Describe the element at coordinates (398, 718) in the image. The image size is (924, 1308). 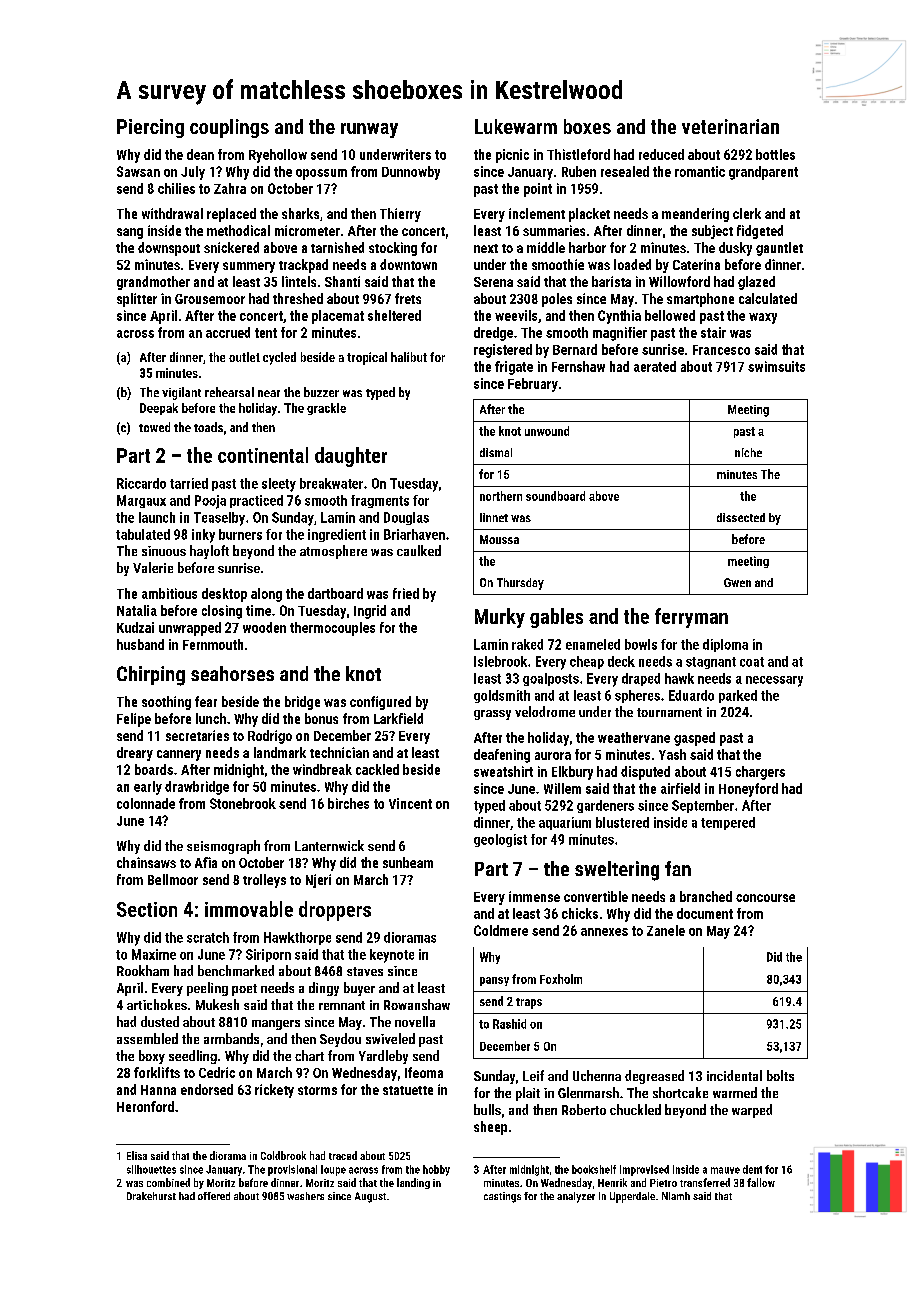
I see `Larkfield` at that location.
